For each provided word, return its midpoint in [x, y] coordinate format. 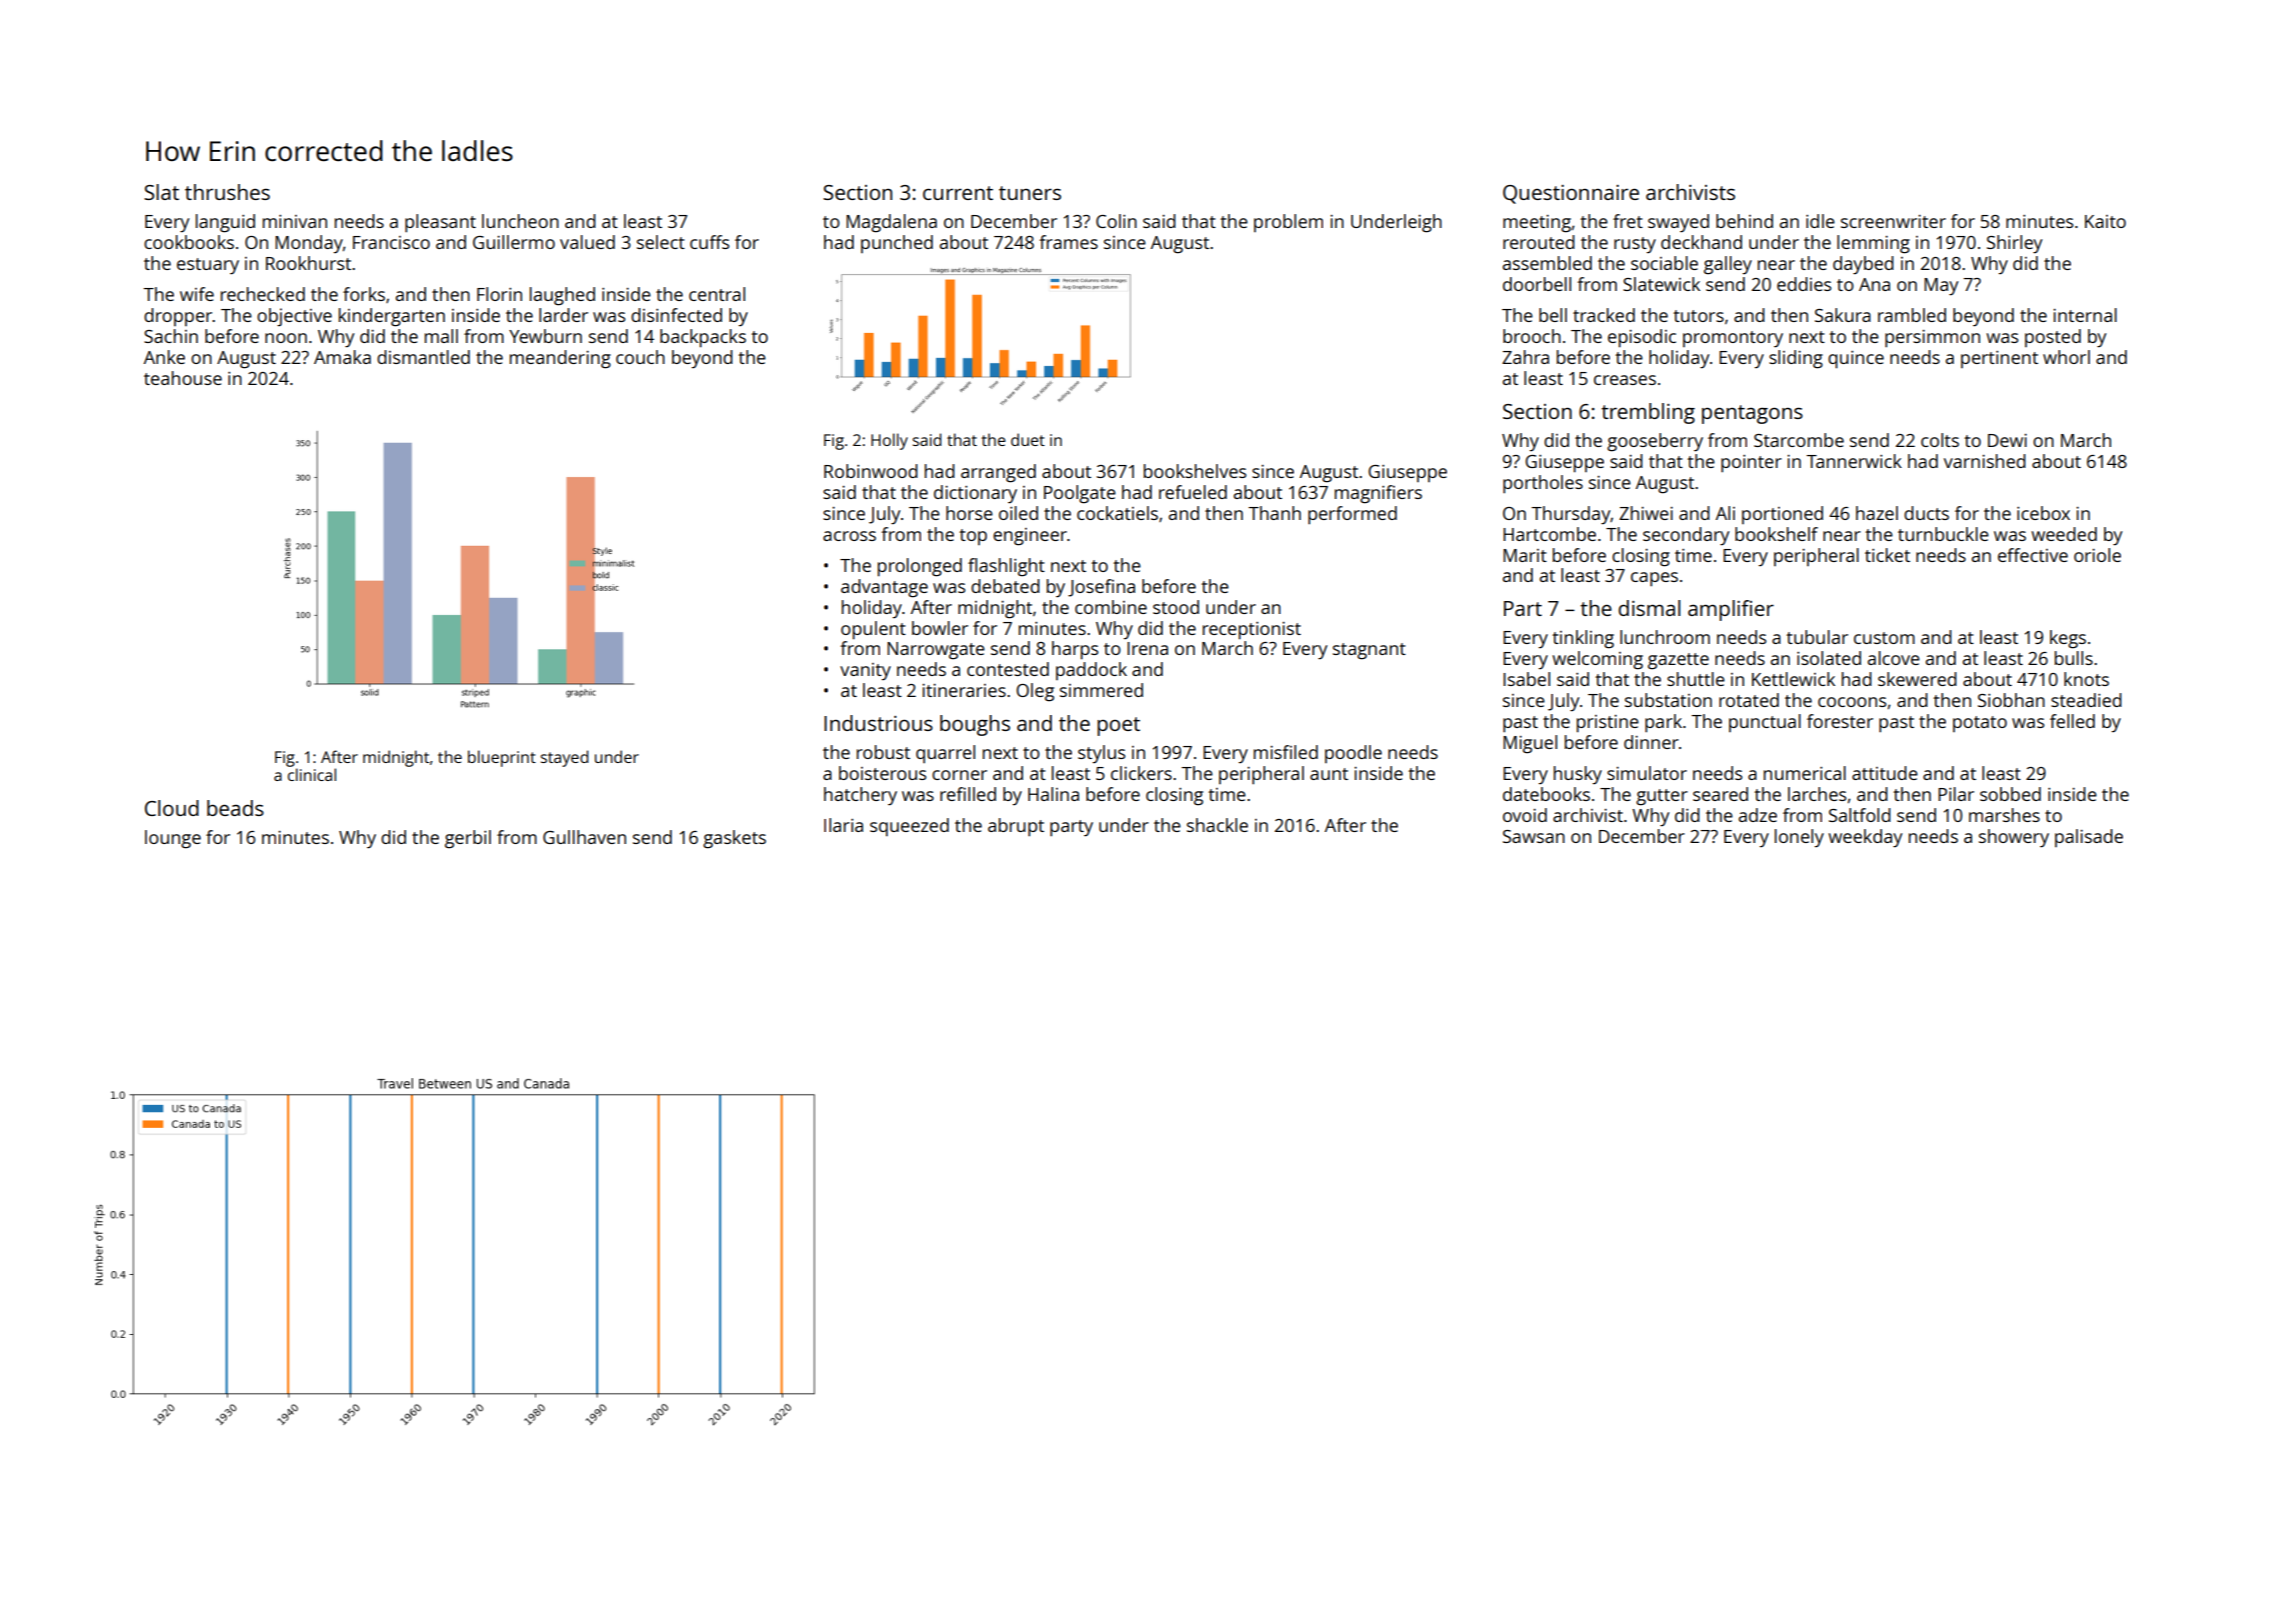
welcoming [1597, 660]
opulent [873, 630]
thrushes [227, 192]
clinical [312, 774]
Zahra [1525, 357]
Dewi [2007, 440]
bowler [940, 628]
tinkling [1583, 639]
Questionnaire [1571, 194]
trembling [1648, 413]
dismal [1649, 608]
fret [1628, 221]
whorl [2066, 357]
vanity [865, 671]
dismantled [423, 357]
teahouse [183, 378]
